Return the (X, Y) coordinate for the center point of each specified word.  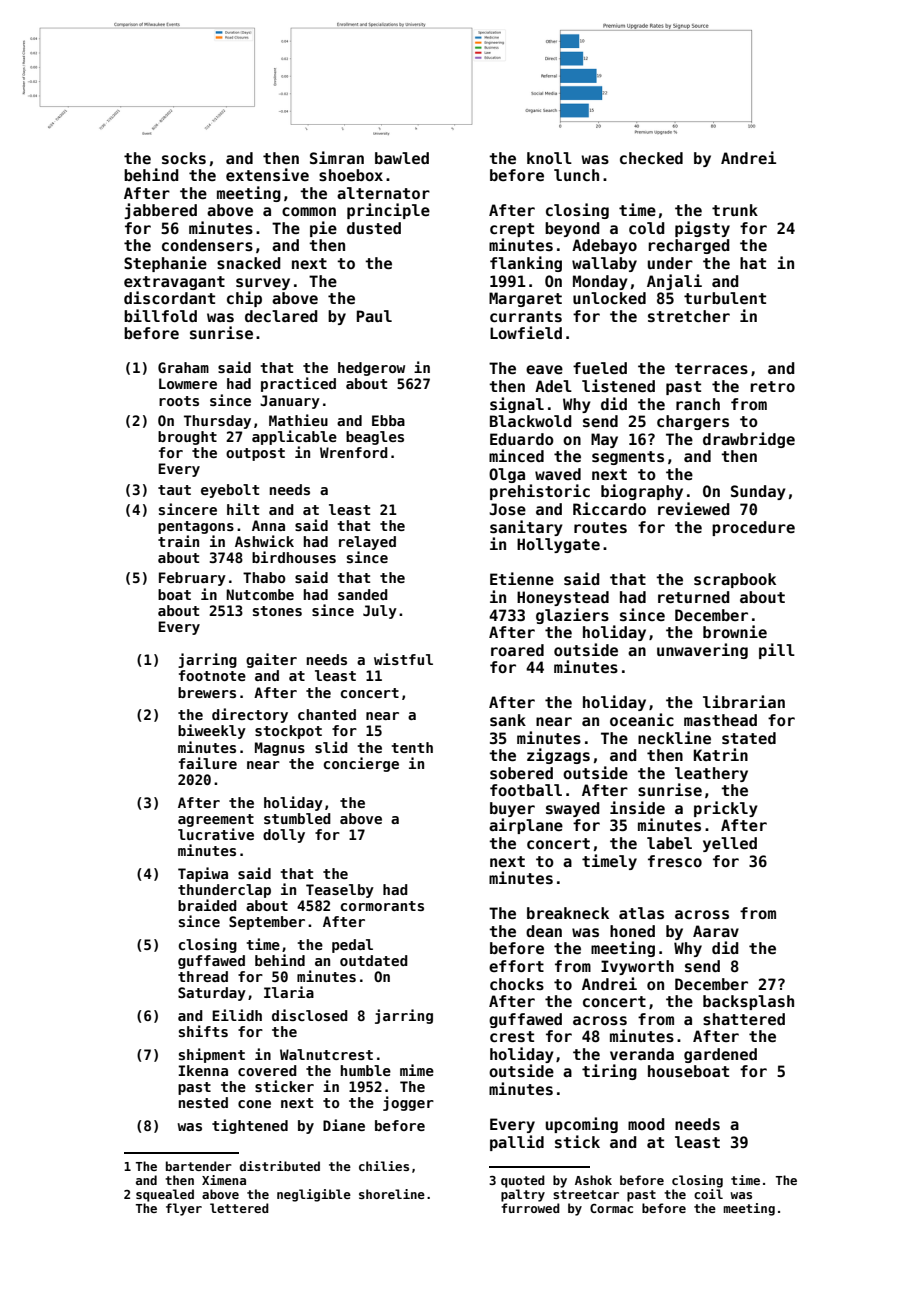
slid (331, 747)
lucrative (216, 834)
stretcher (689, 316)
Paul (374, 316)
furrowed (530, 1208)
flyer (184, 1209)
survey (263, 284)
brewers (207, 692)
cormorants (382, 906)
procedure (753, 528)
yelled (730, 844)
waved (558, 474)
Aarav (716, 931)
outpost (255, 454)
